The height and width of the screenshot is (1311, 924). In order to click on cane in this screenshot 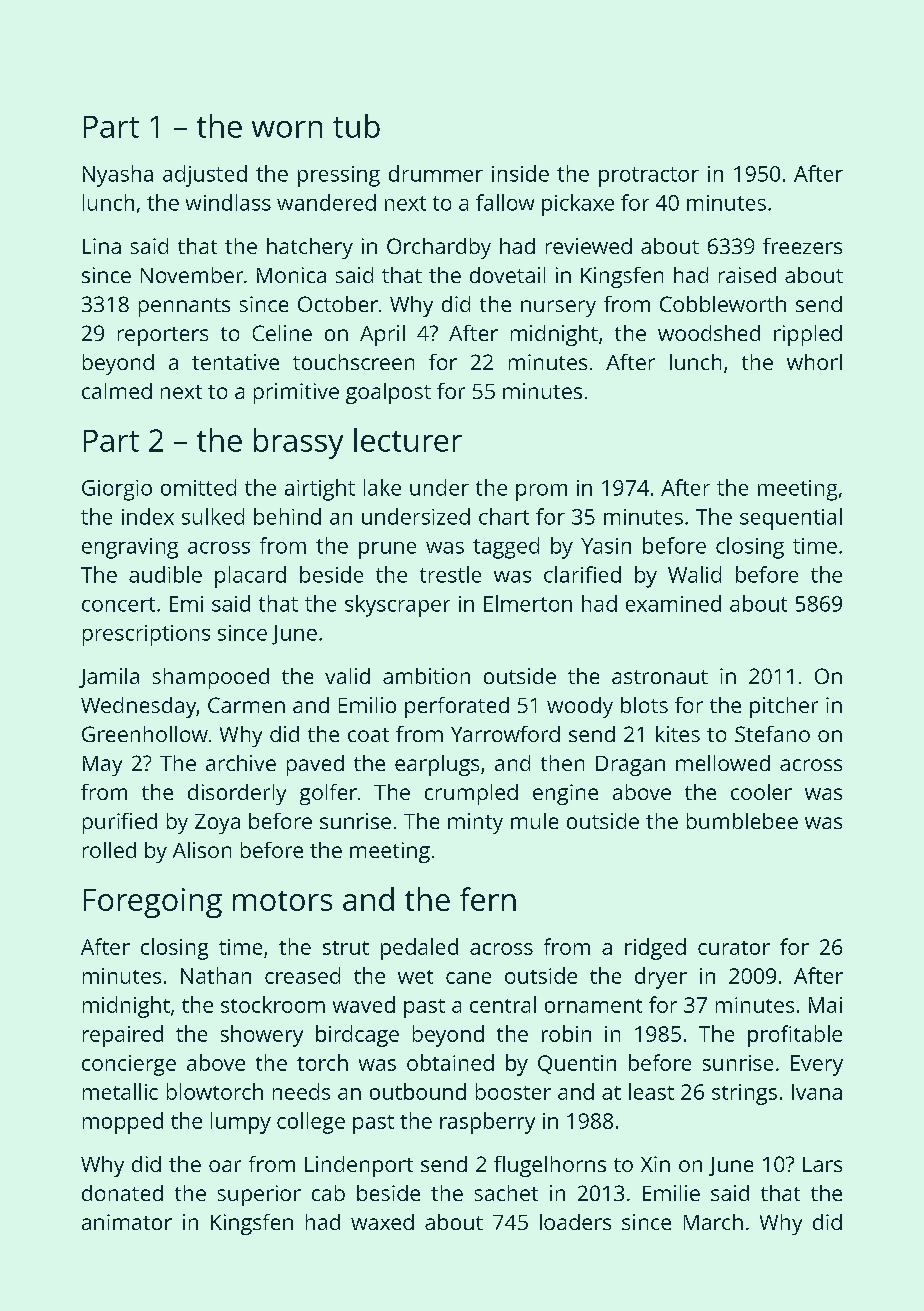, I will do `click(468, 978)`.
